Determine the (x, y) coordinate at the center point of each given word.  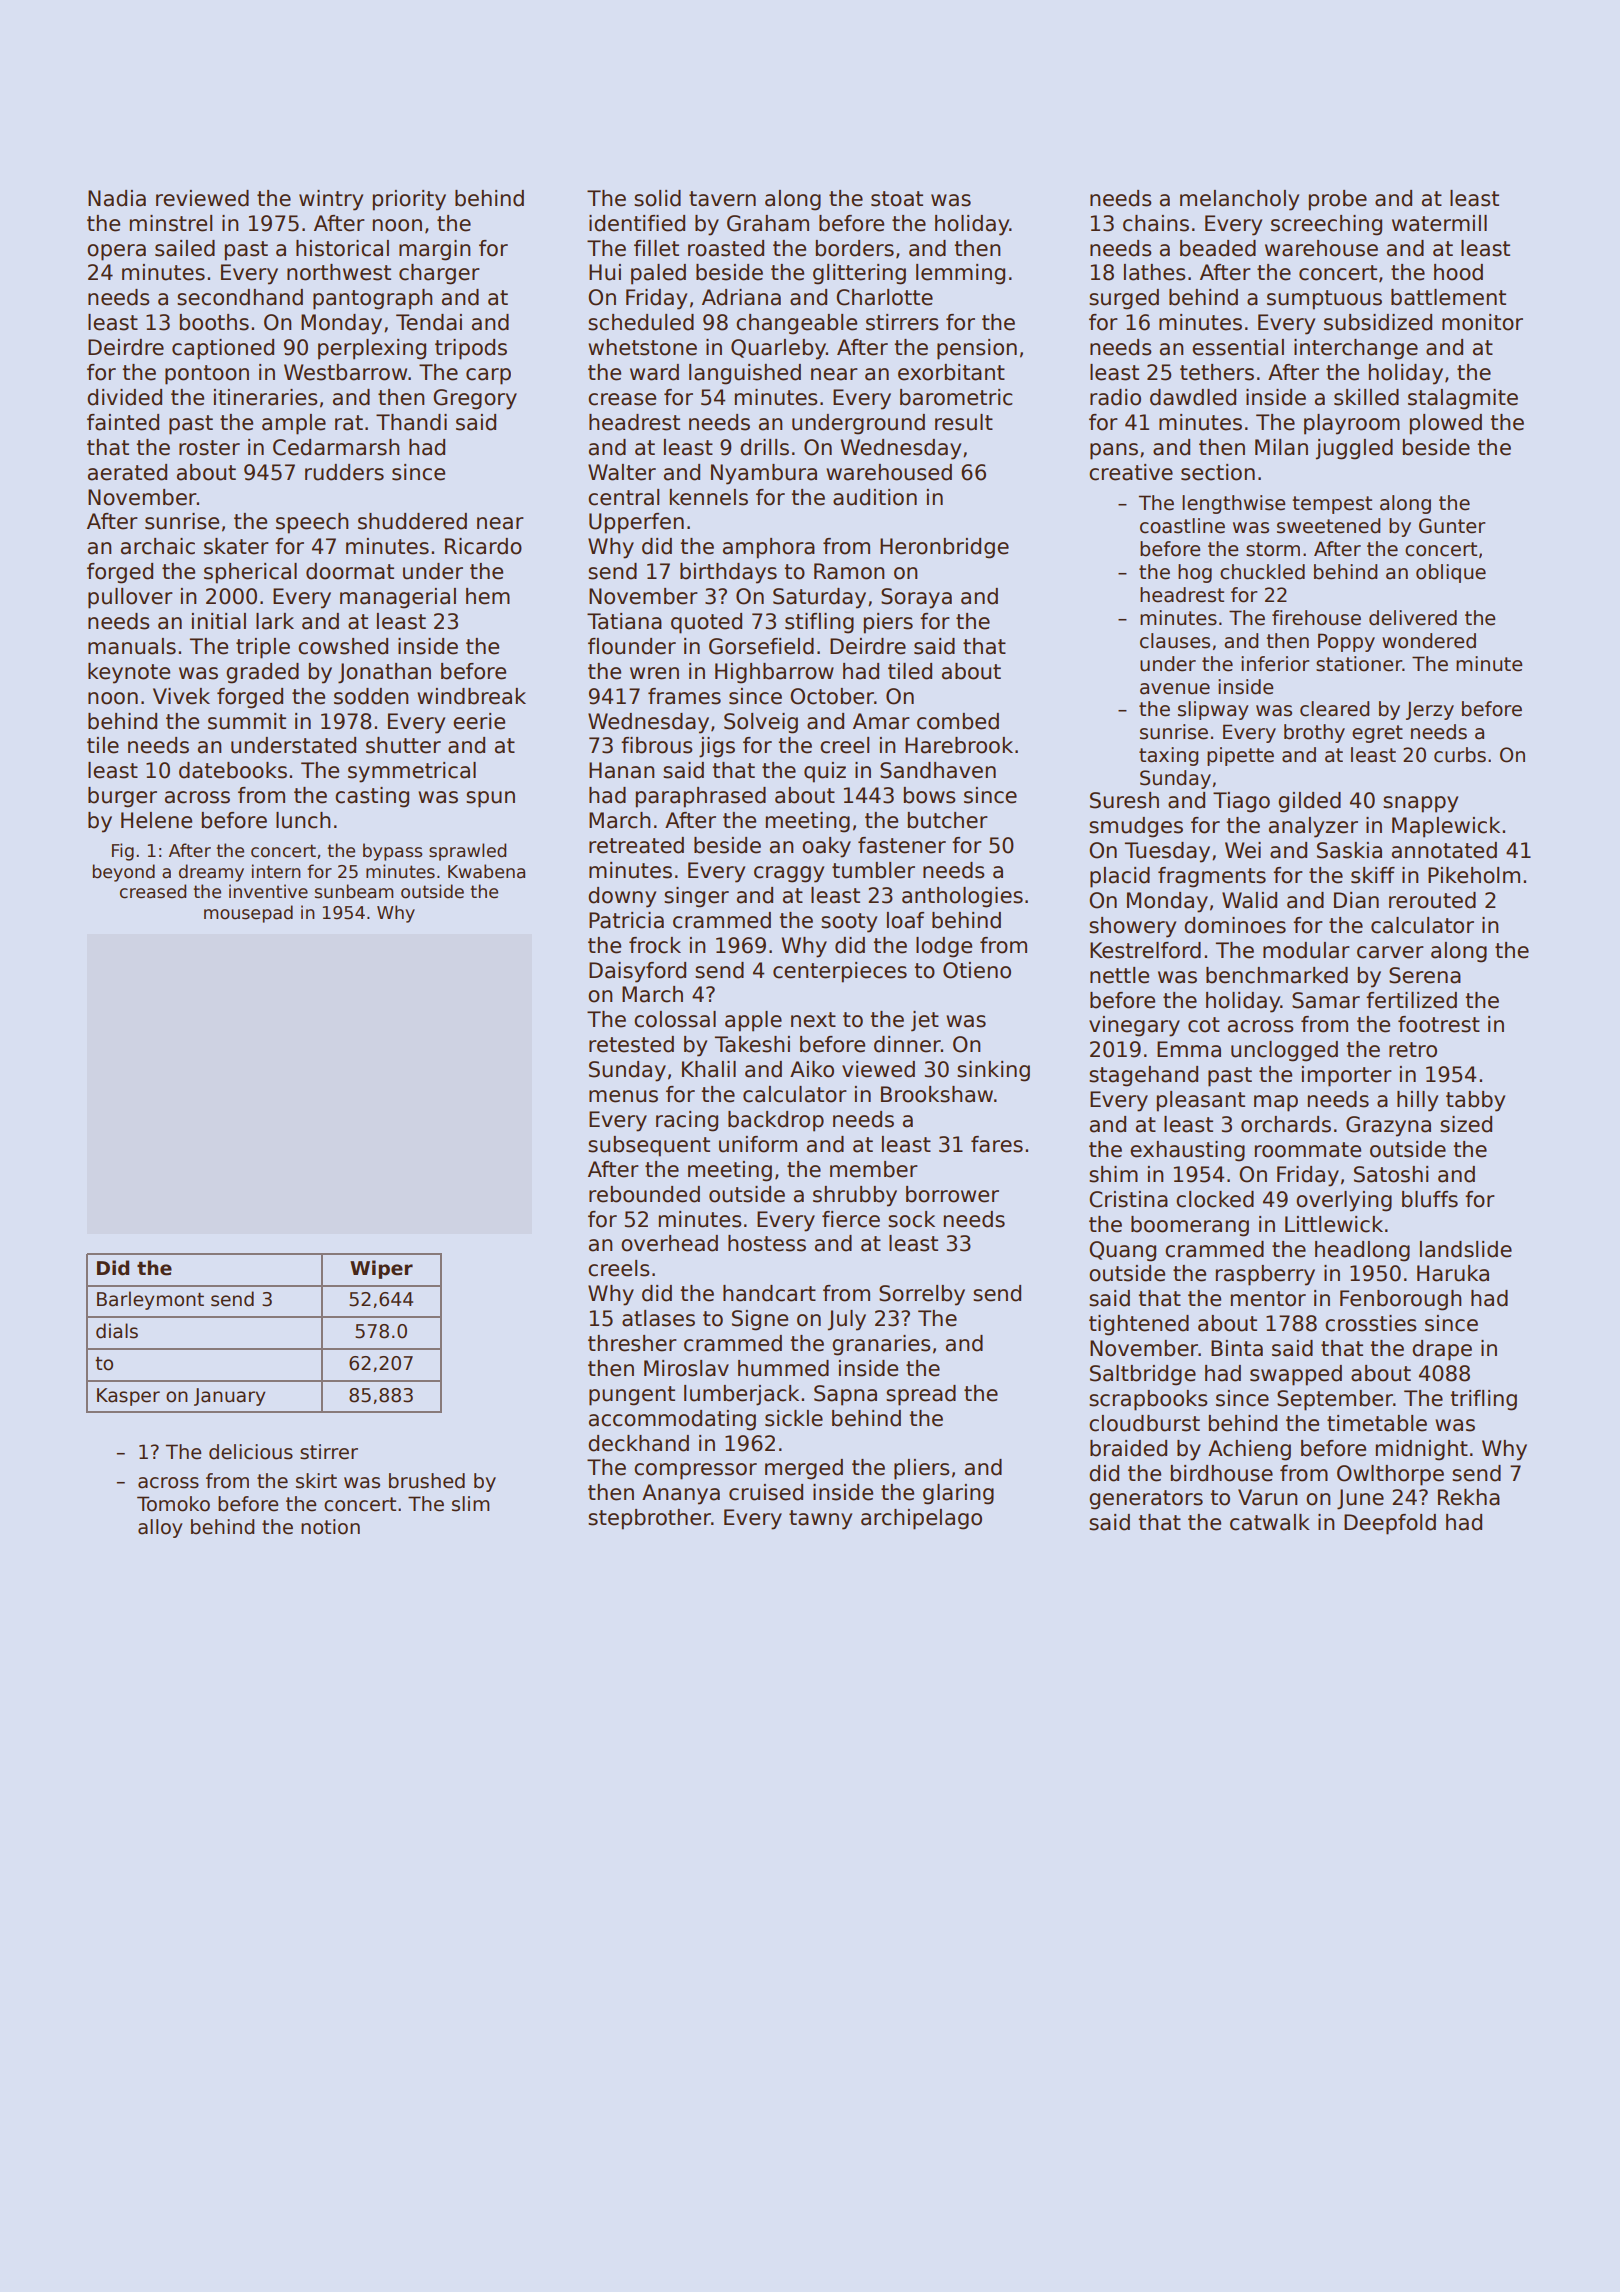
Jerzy (1430, 710)
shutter (403, 745)
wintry (331, 200)
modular (1306, 950)
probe (1337, 200)
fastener (902, 845)
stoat (897, 199)
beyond (124, 873)
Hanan (621, 770)
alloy (160, 1528)
